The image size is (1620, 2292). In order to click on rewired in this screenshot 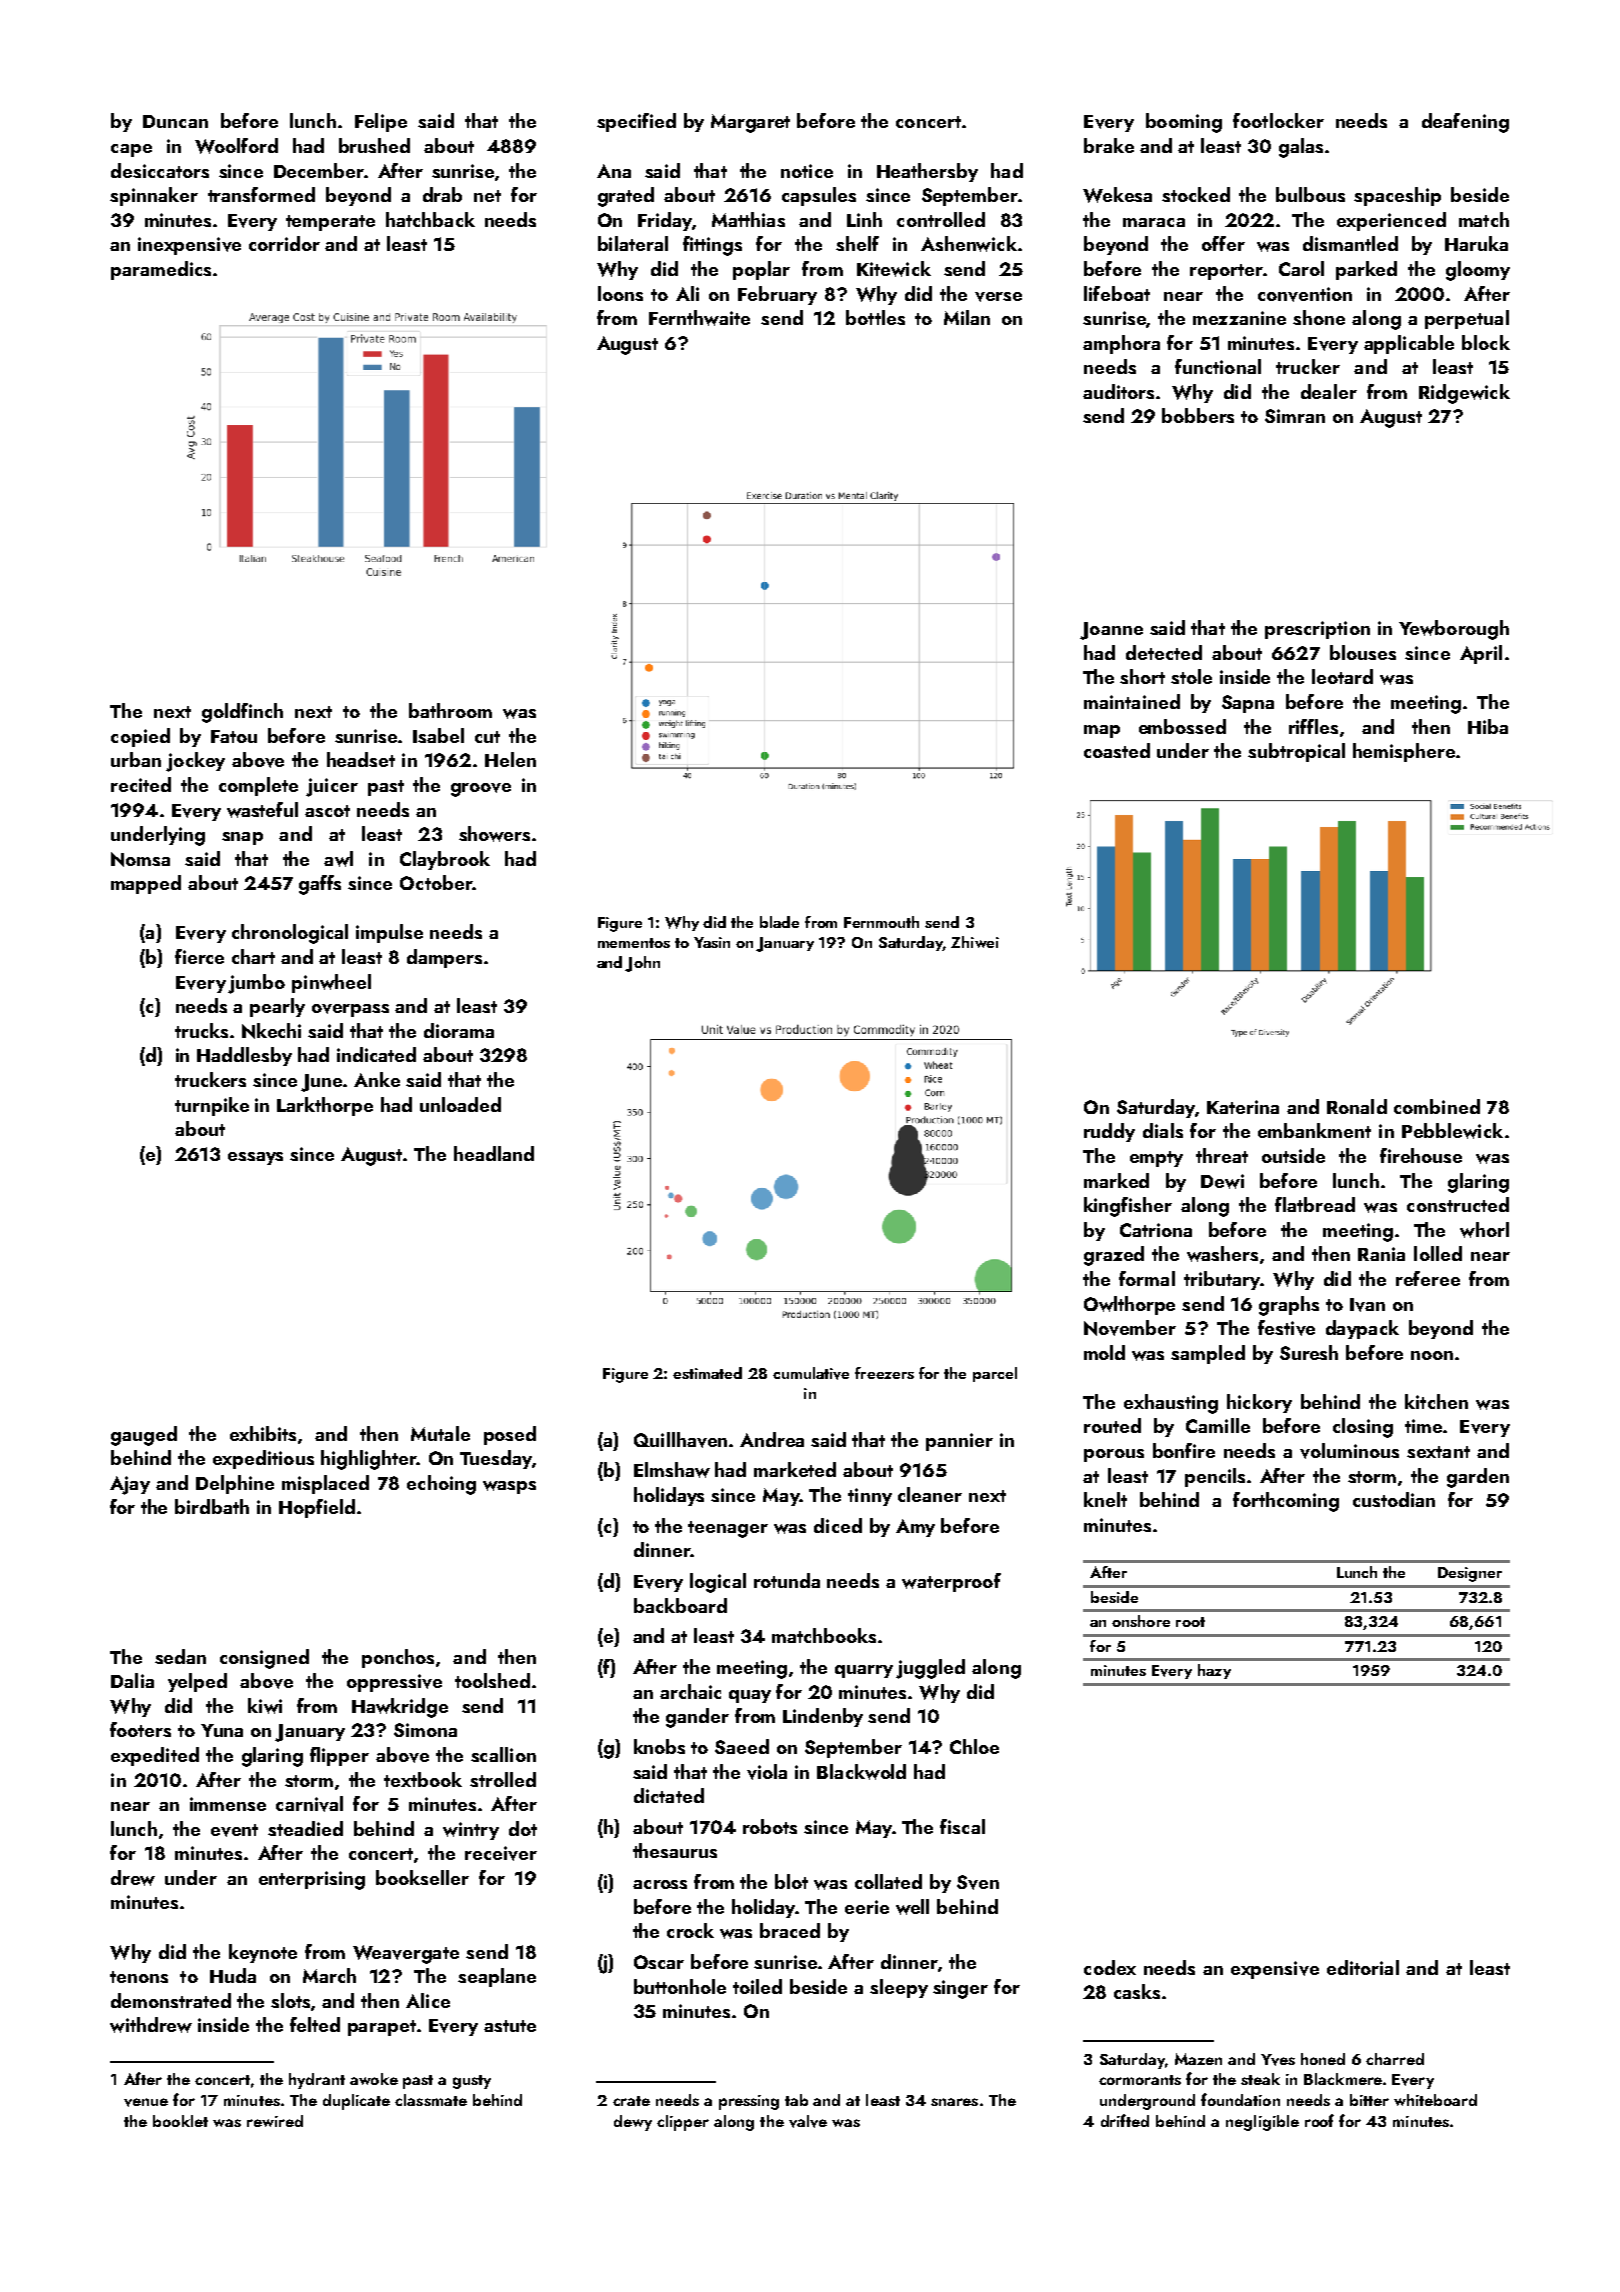, I will do `click(275, 2121)`.
